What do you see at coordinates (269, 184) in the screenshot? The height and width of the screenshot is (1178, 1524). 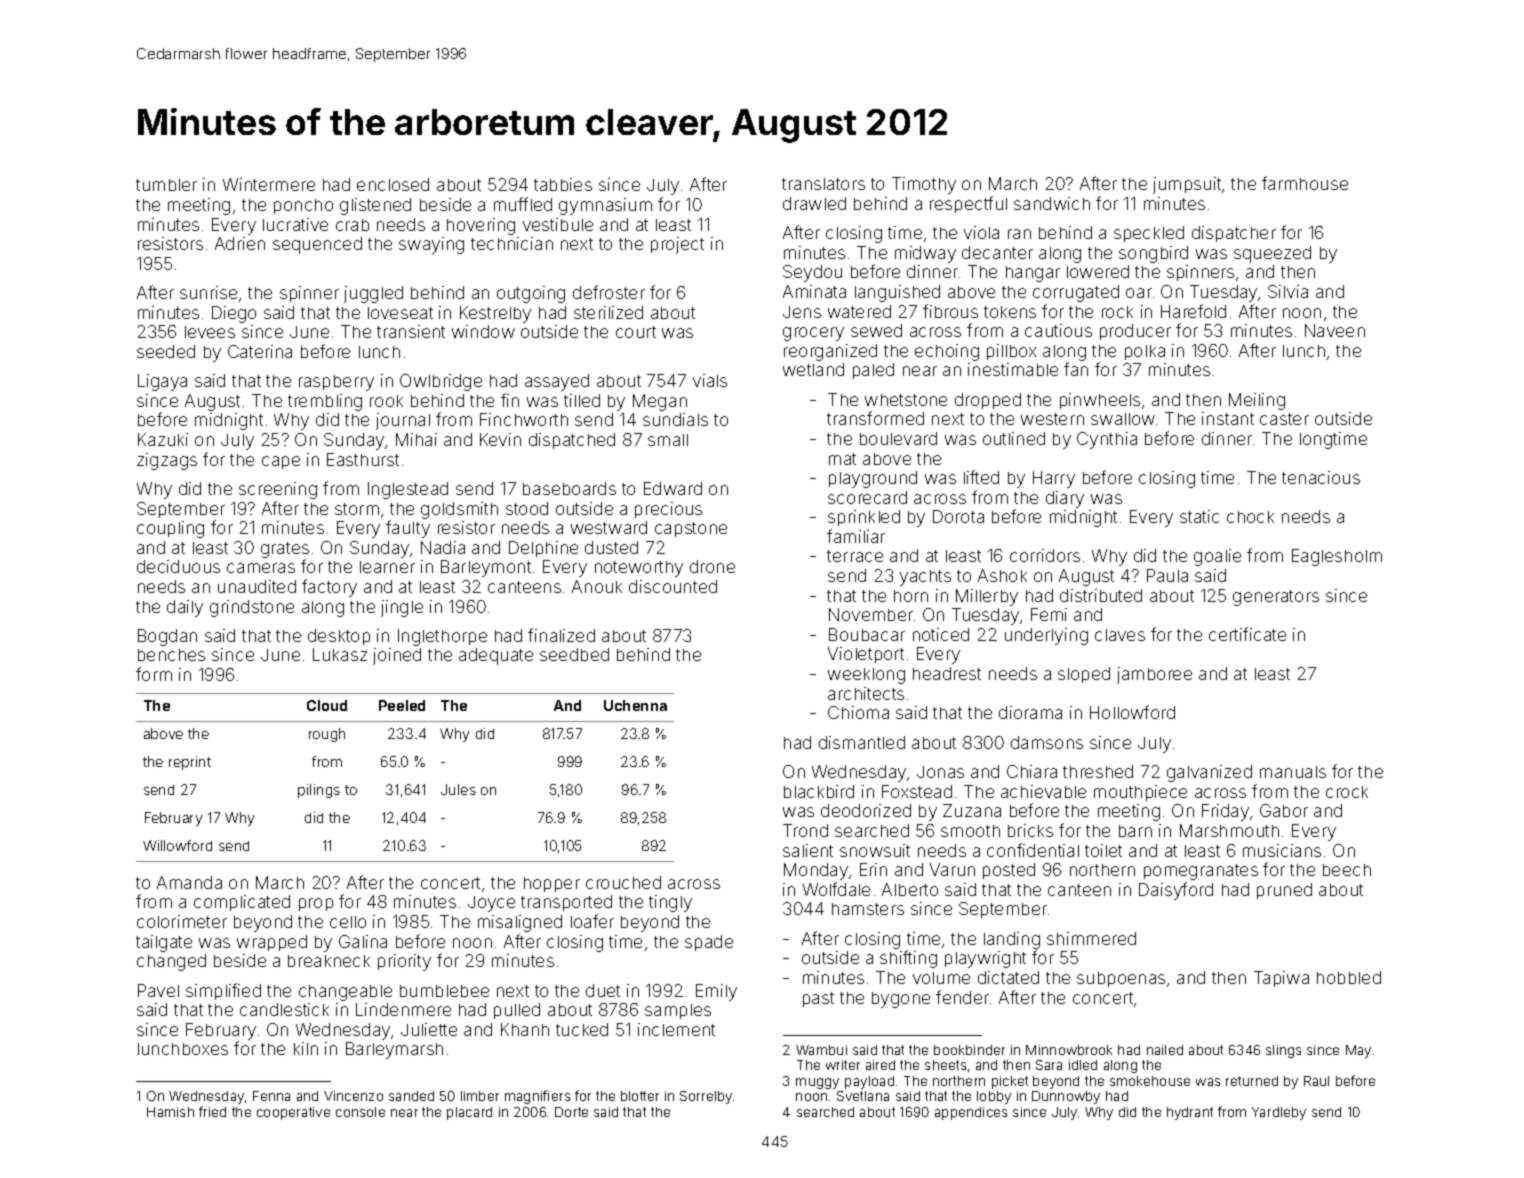 I see `Wintermere` at bounding box center [269, 184].
